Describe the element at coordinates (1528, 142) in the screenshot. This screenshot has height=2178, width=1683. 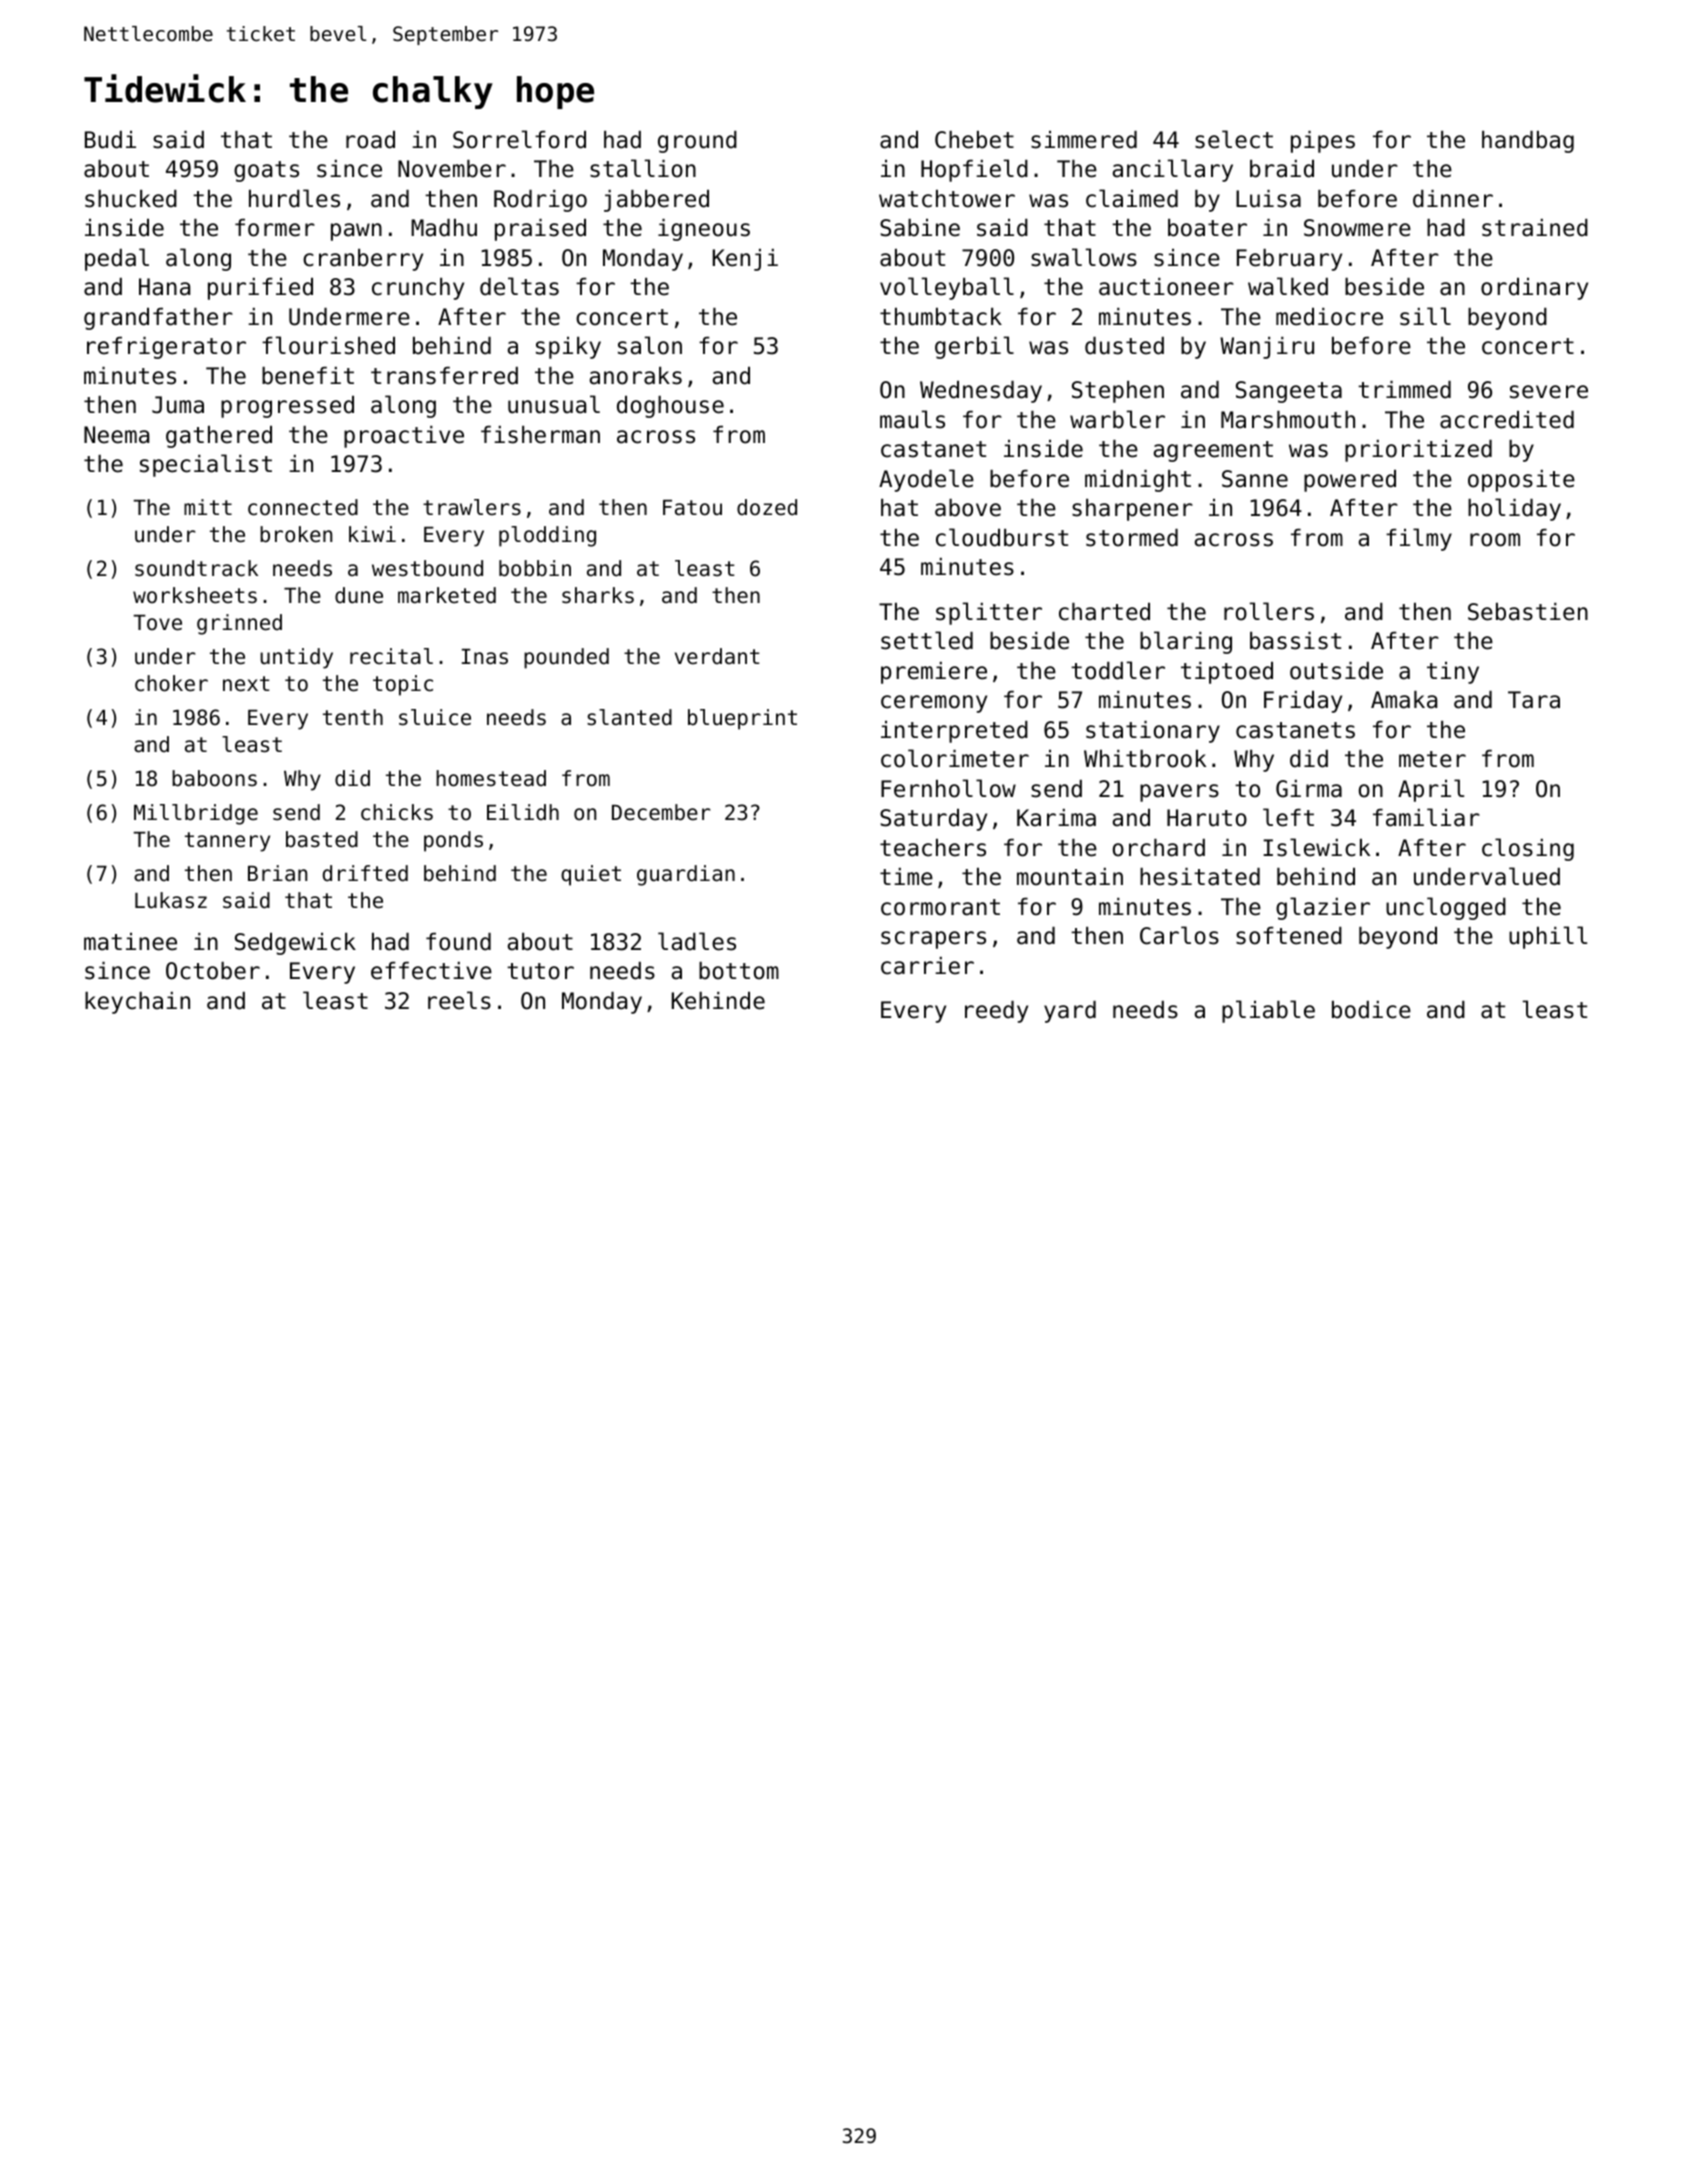
I see `handbag` at that location.
